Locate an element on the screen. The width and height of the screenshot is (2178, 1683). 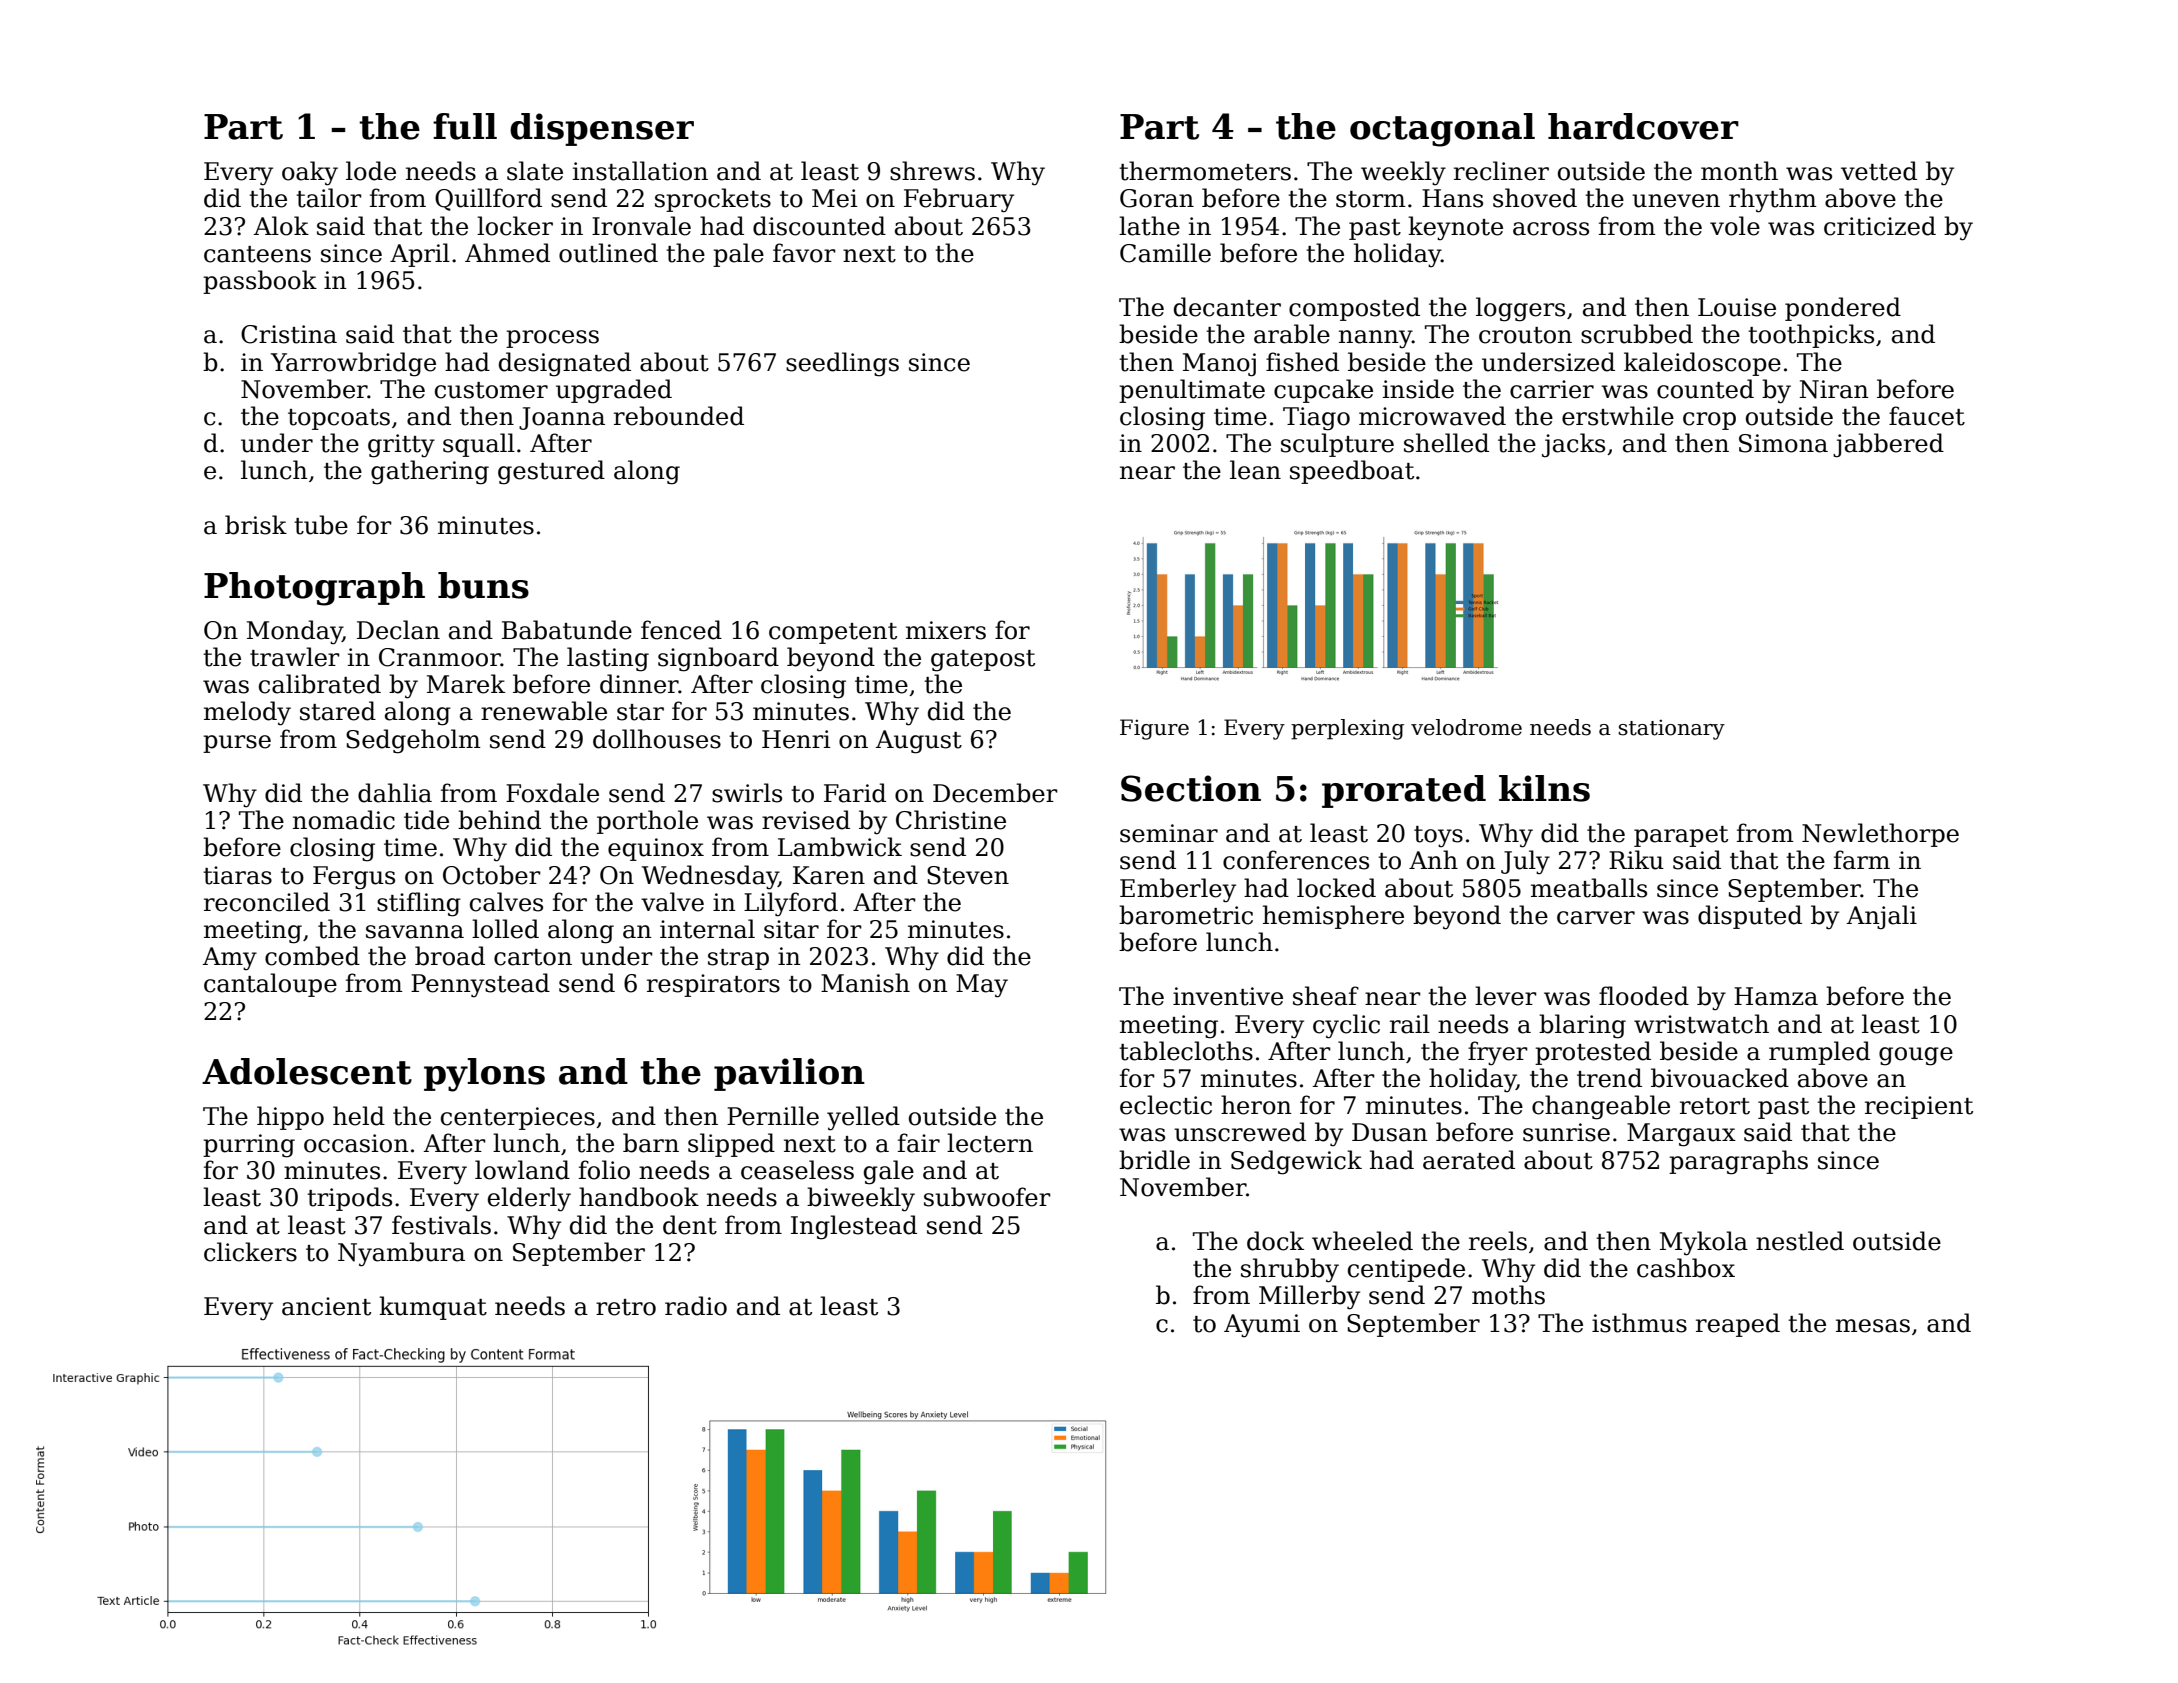
ancient is located at coordinates (326, 1306).
